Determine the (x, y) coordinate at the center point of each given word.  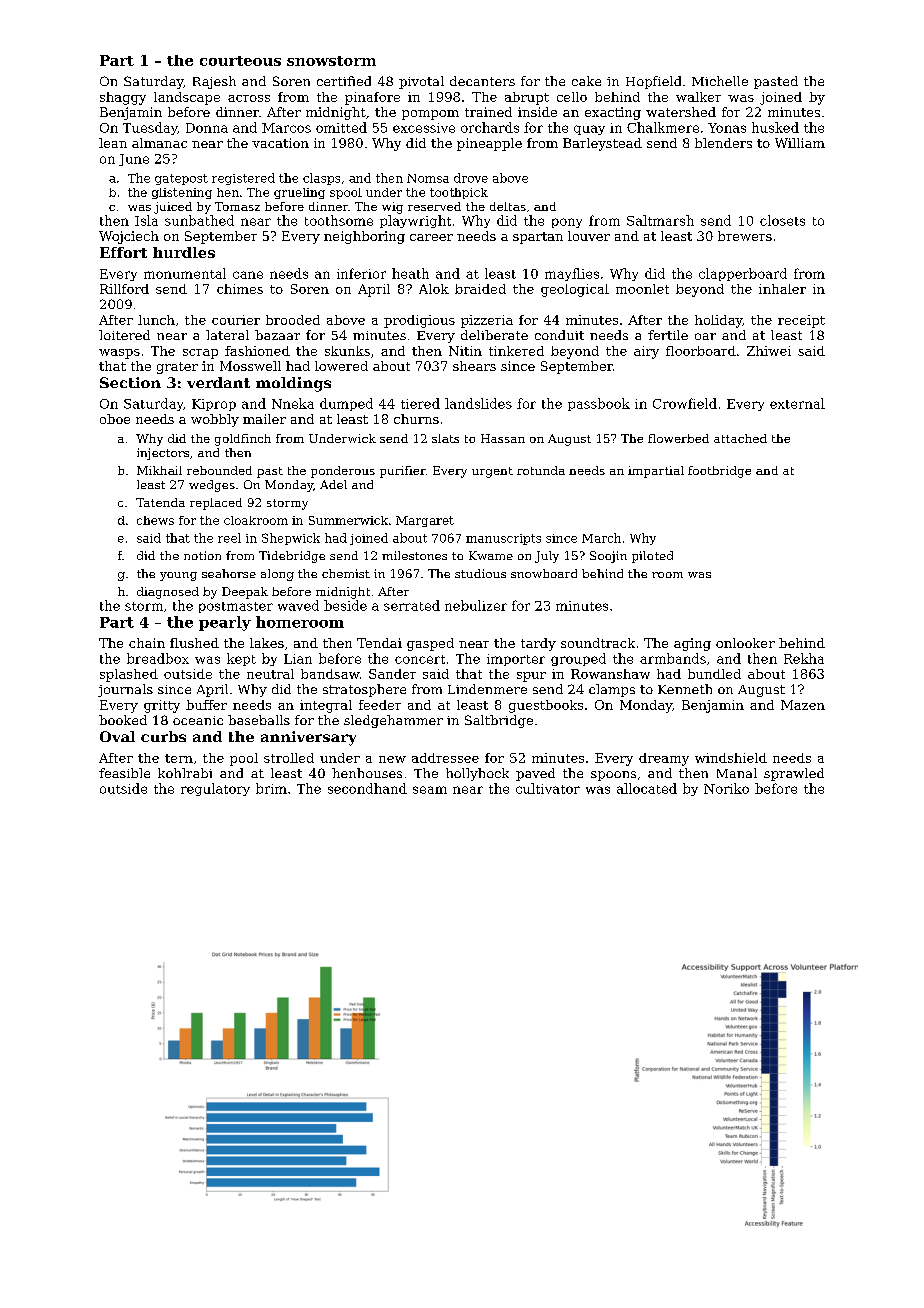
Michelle (720, 81)
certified (344, 81)
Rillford (124, 289)
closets (782, 220)
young (178, 576)
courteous (240, 61)
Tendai (379, 643)
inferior (361, 273)
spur (531, 677)
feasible (124, 773)
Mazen (803, 705)
